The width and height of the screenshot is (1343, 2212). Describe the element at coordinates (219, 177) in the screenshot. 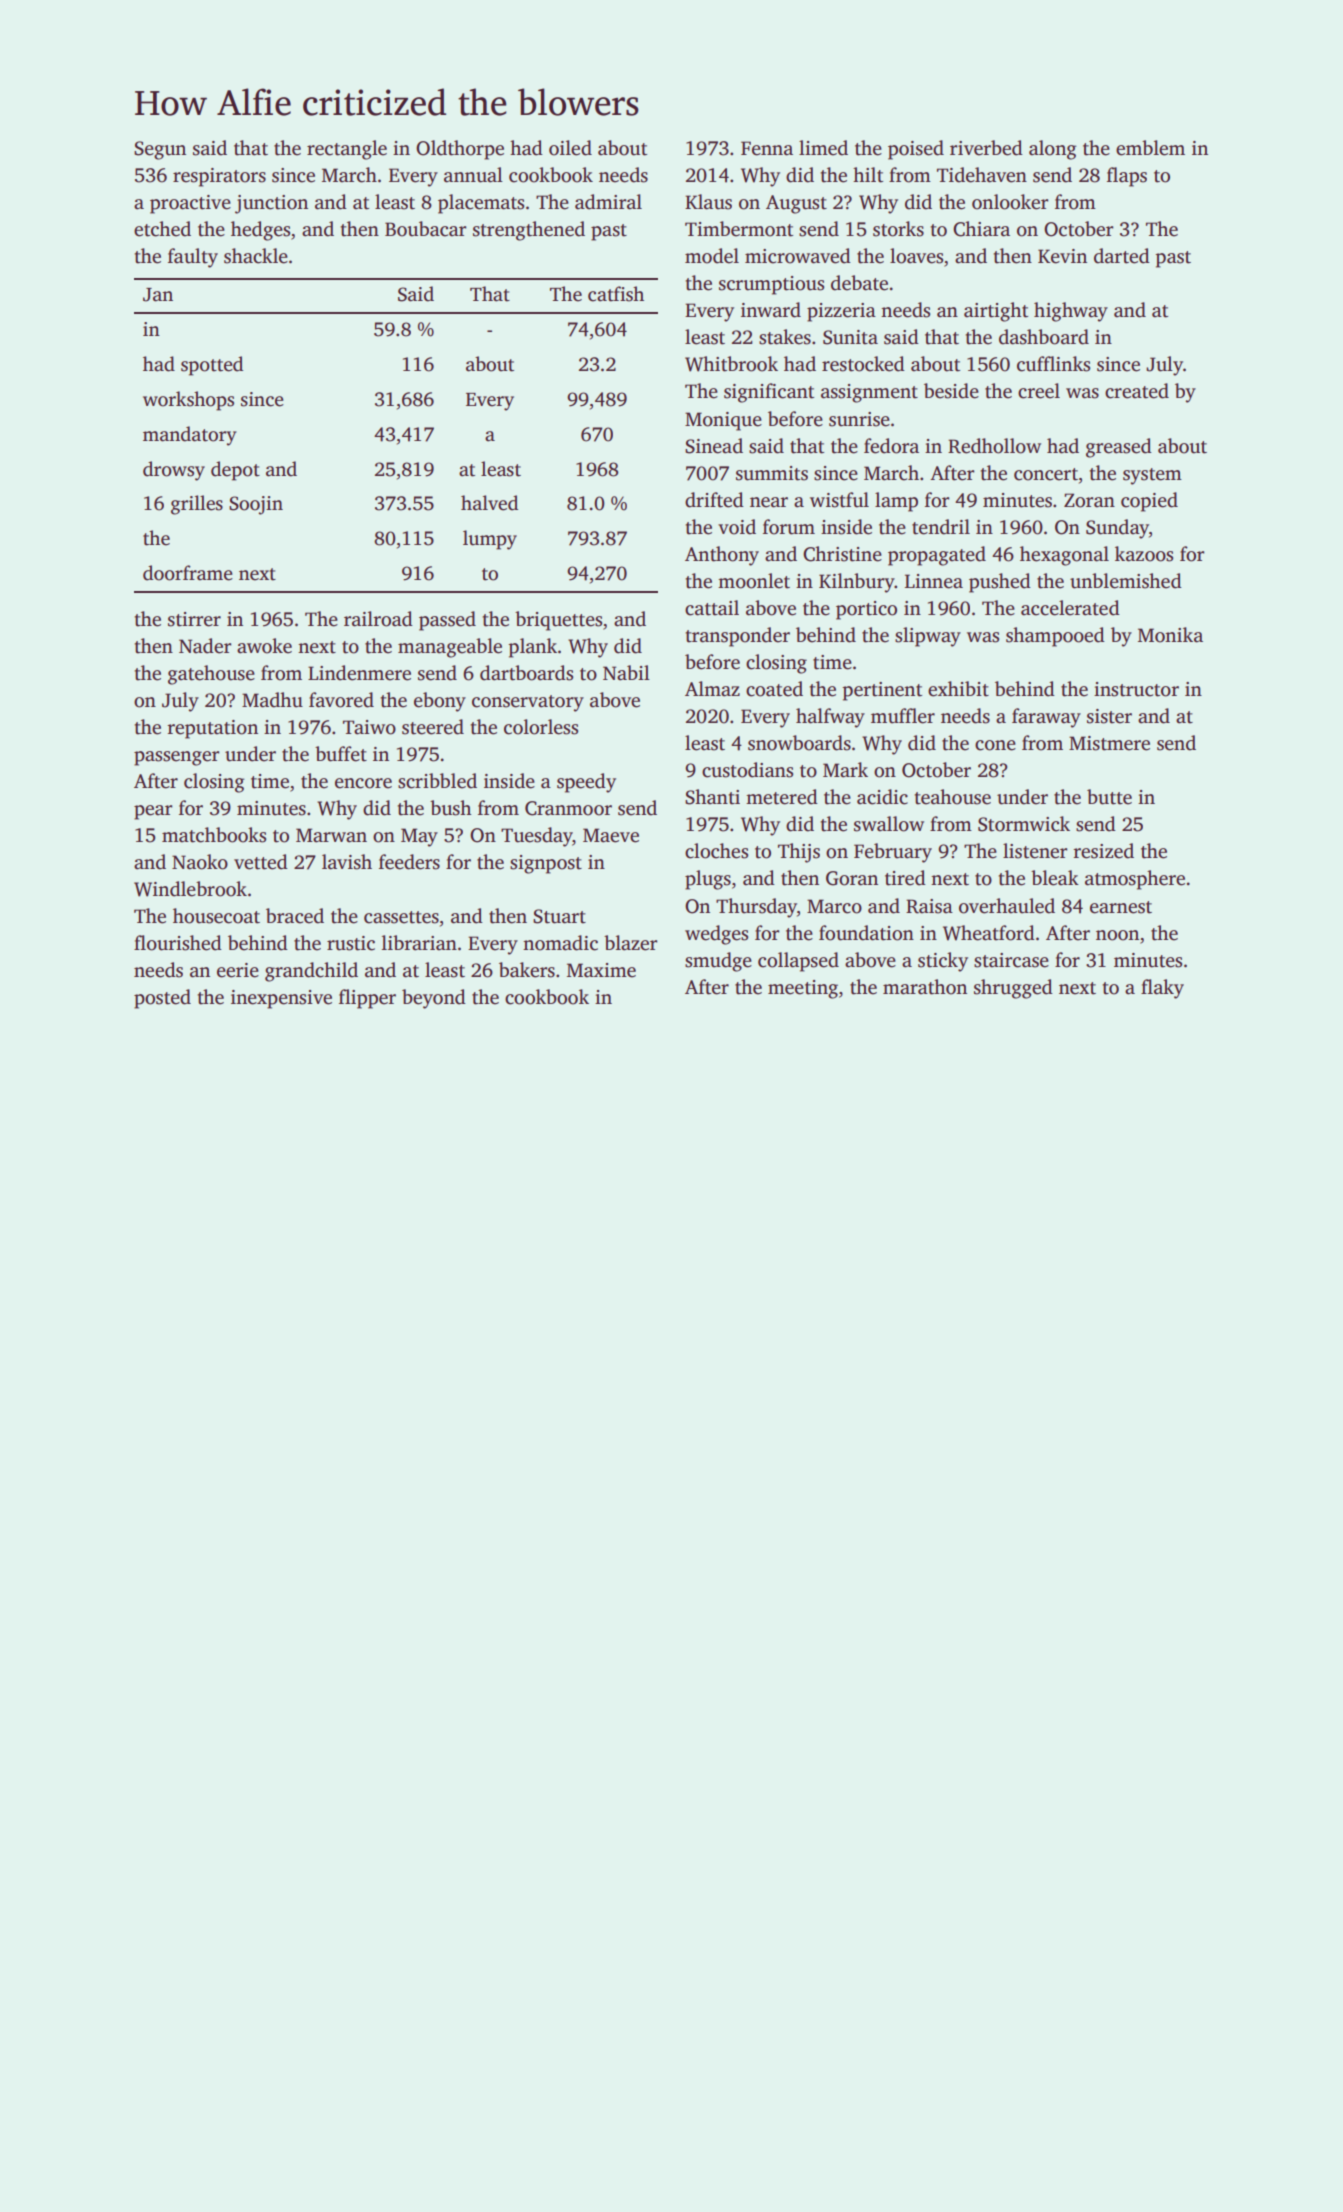

I see `respirators` at that location.
